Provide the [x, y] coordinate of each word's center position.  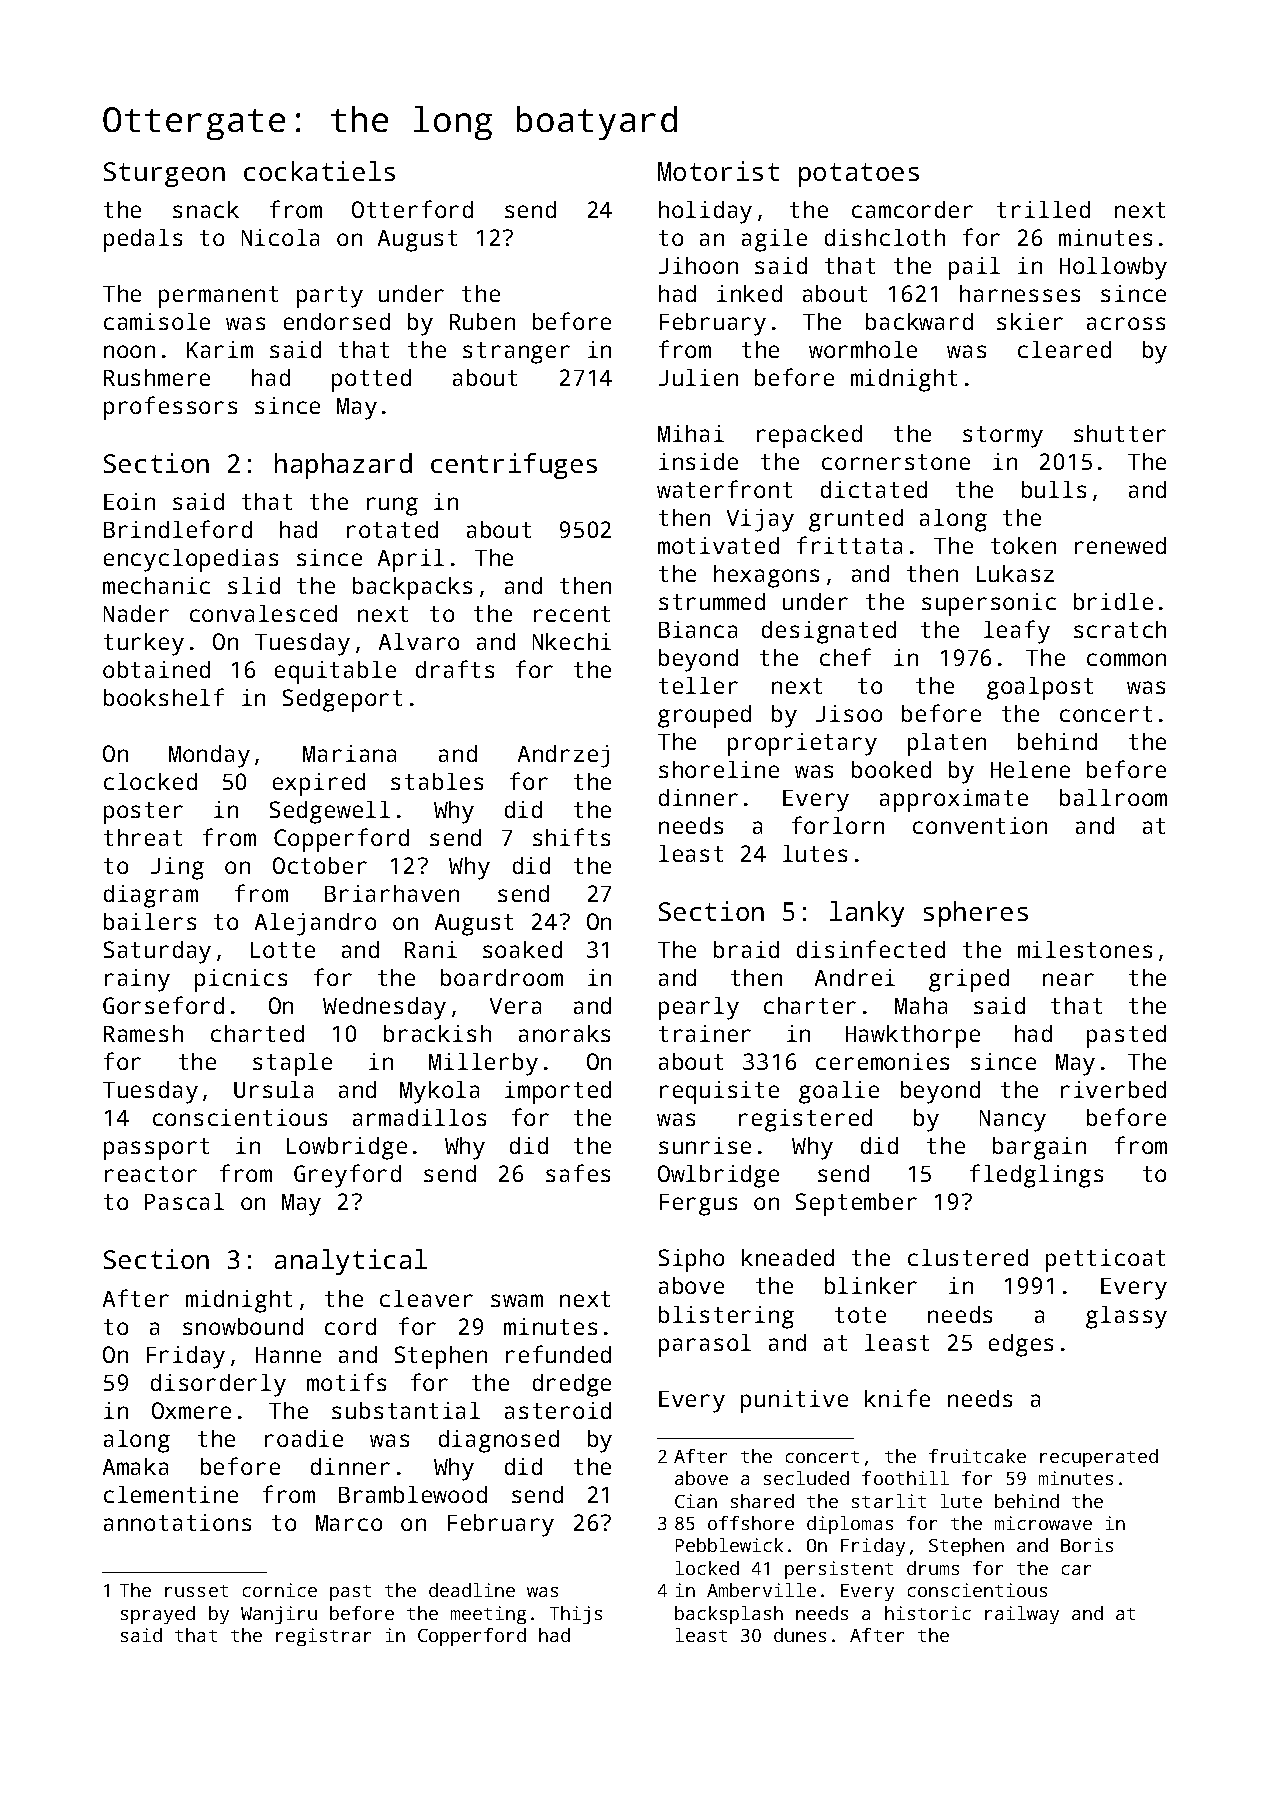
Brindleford [178, 529]
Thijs [576, 1615]
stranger [516, 353]
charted [257, 1033]
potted [371, 380]
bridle [1113, 601]
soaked [522, 949]
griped [969, 980]
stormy [1003, 437]
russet [196, 1591]
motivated [718, 545]
